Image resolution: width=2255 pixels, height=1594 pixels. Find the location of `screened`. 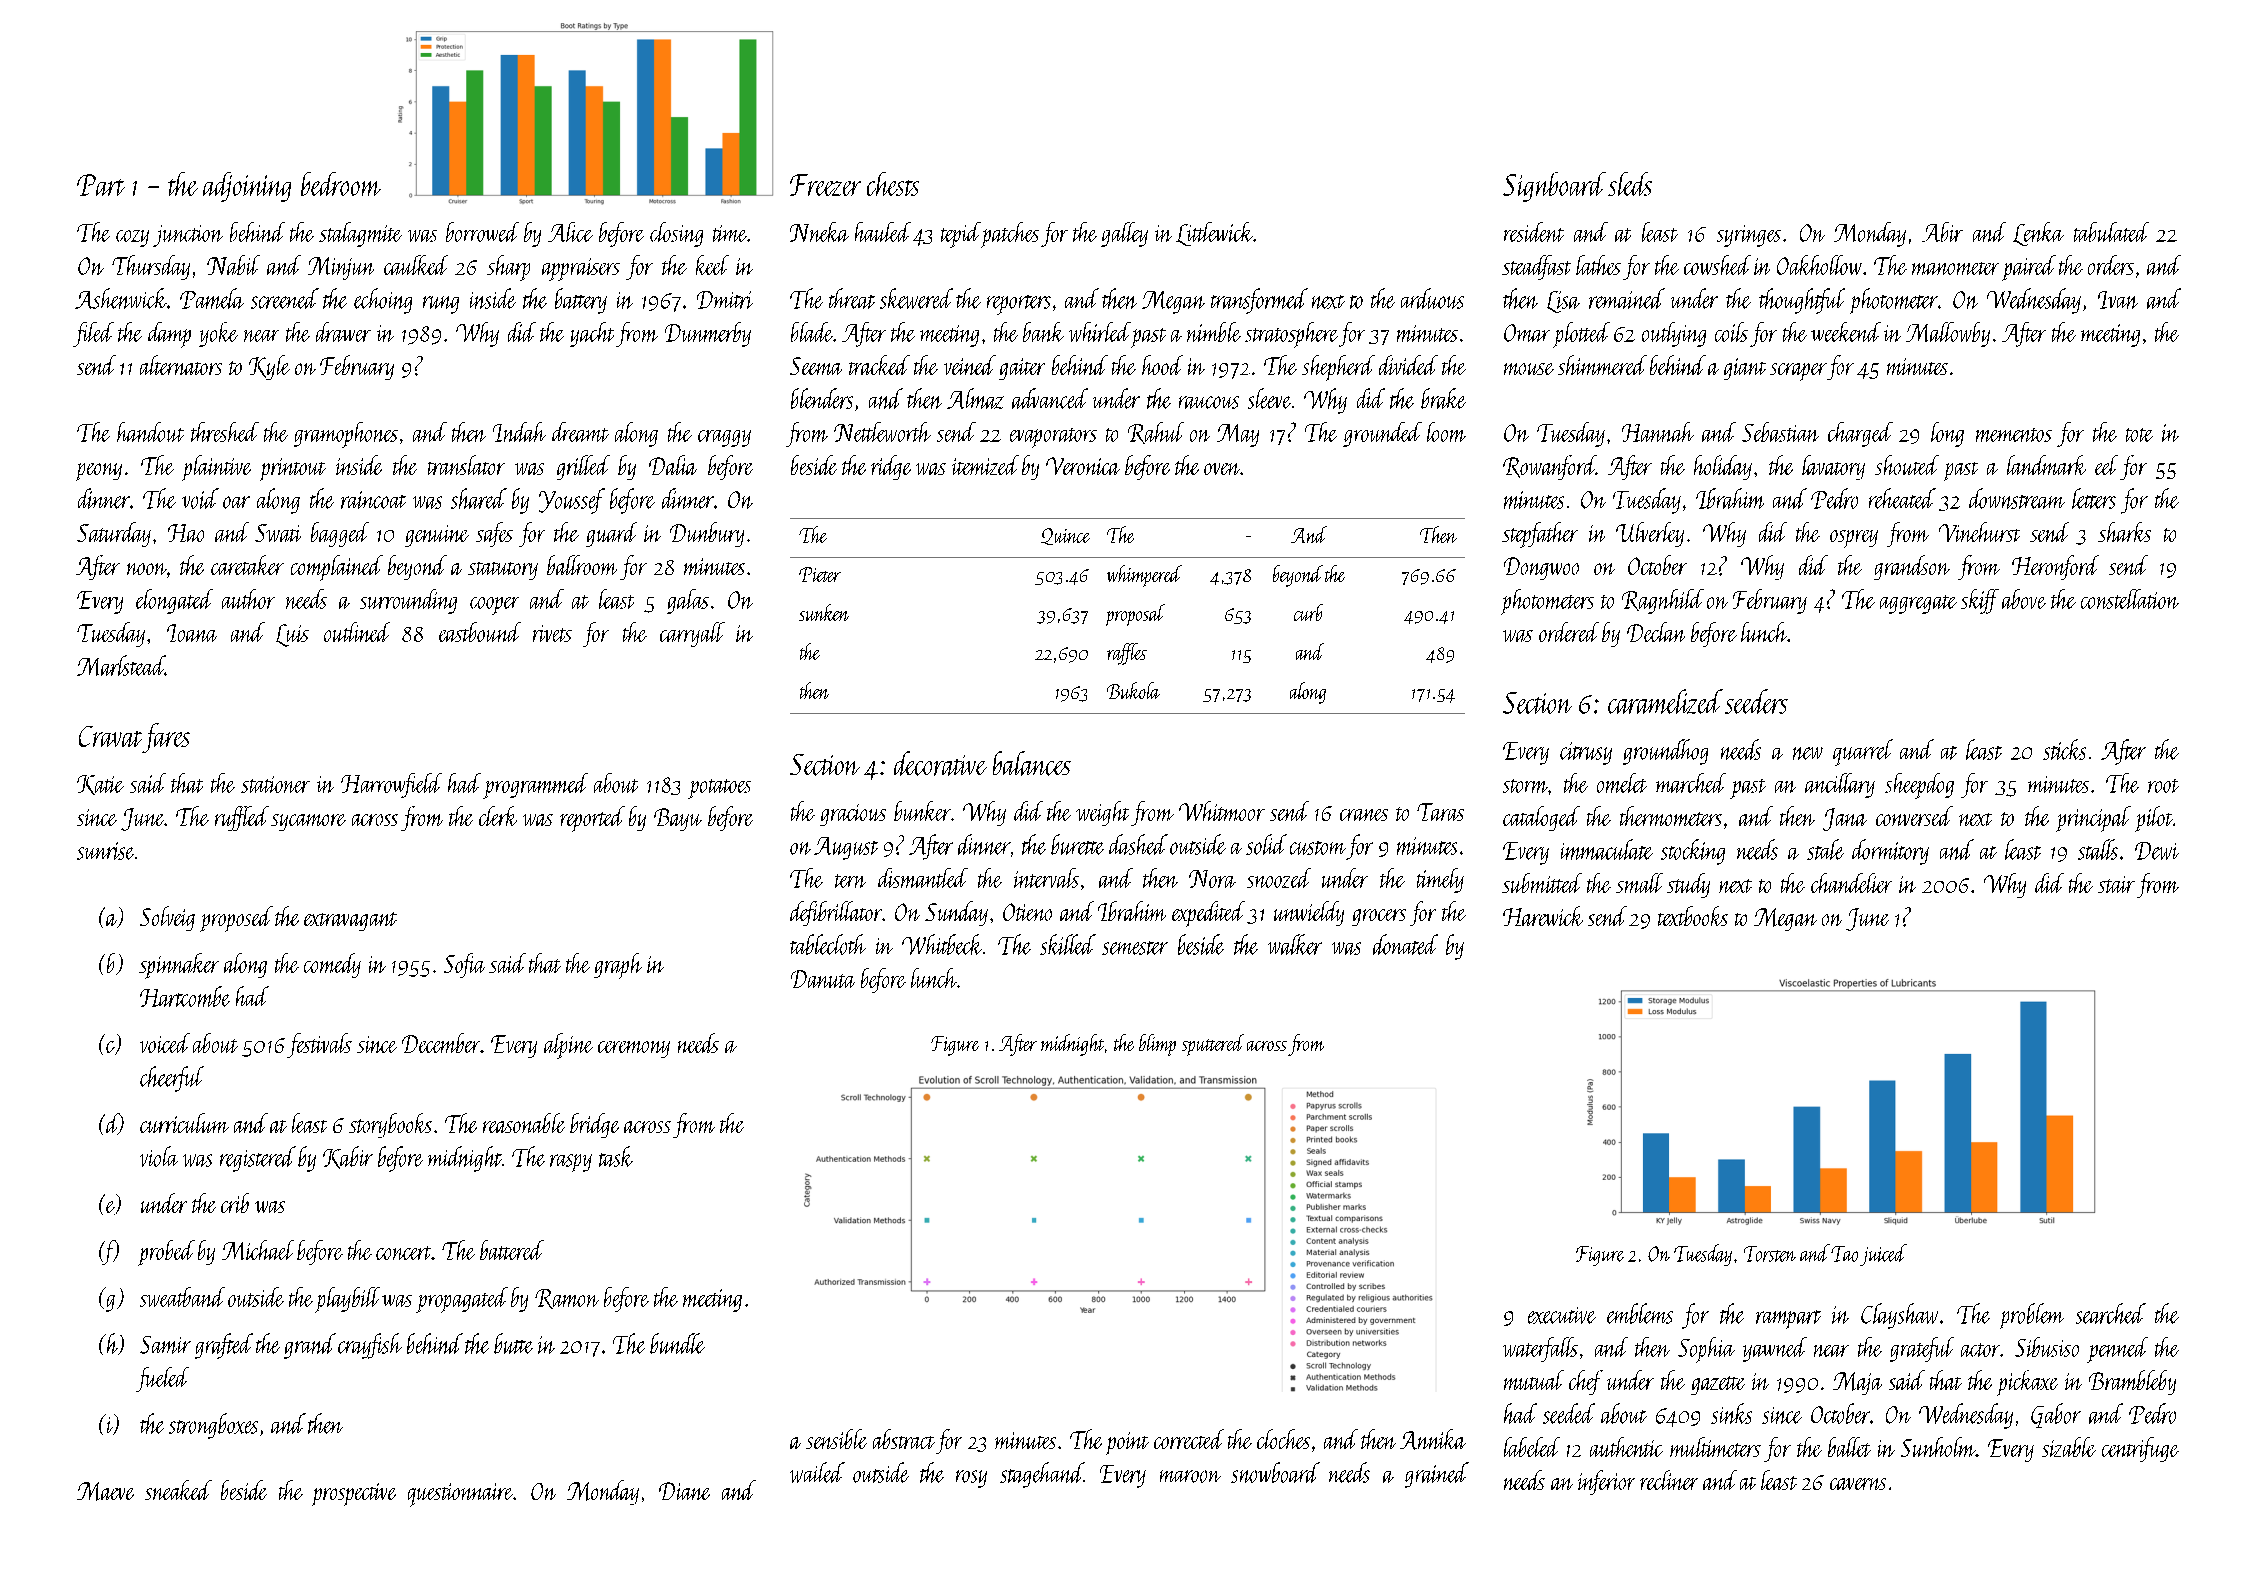

screened is located at coordinates (285, 298).
